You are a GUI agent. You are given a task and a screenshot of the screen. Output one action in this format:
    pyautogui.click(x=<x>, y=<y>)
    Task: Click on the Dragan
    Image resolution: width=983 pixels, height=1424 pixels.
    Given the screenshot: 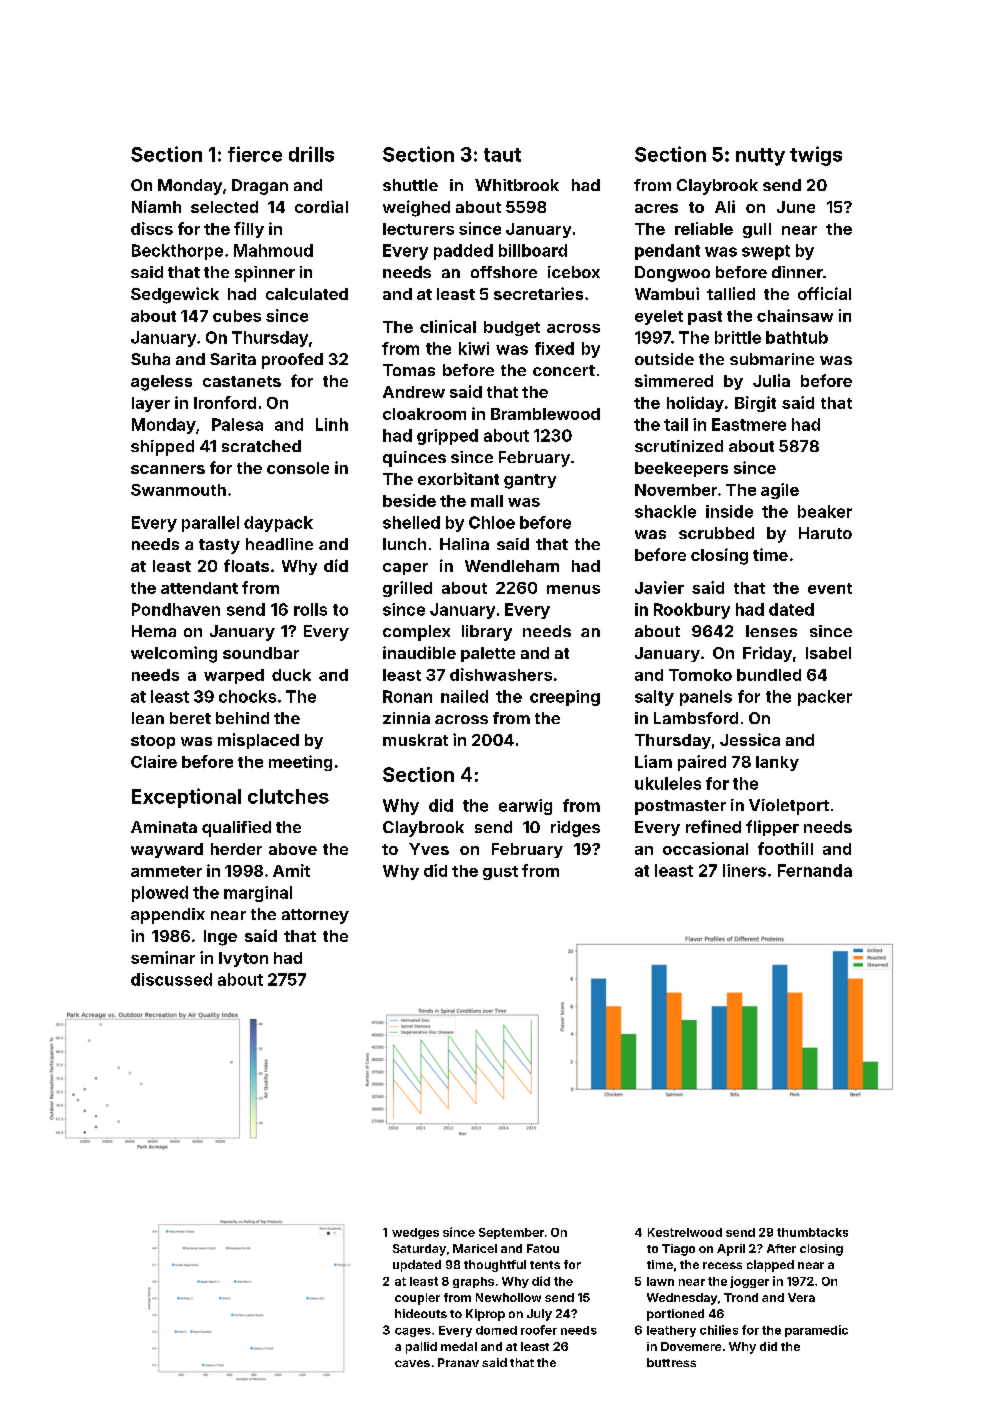 What is the action you would take?
    pyautogui.click(x=260, y=187)
